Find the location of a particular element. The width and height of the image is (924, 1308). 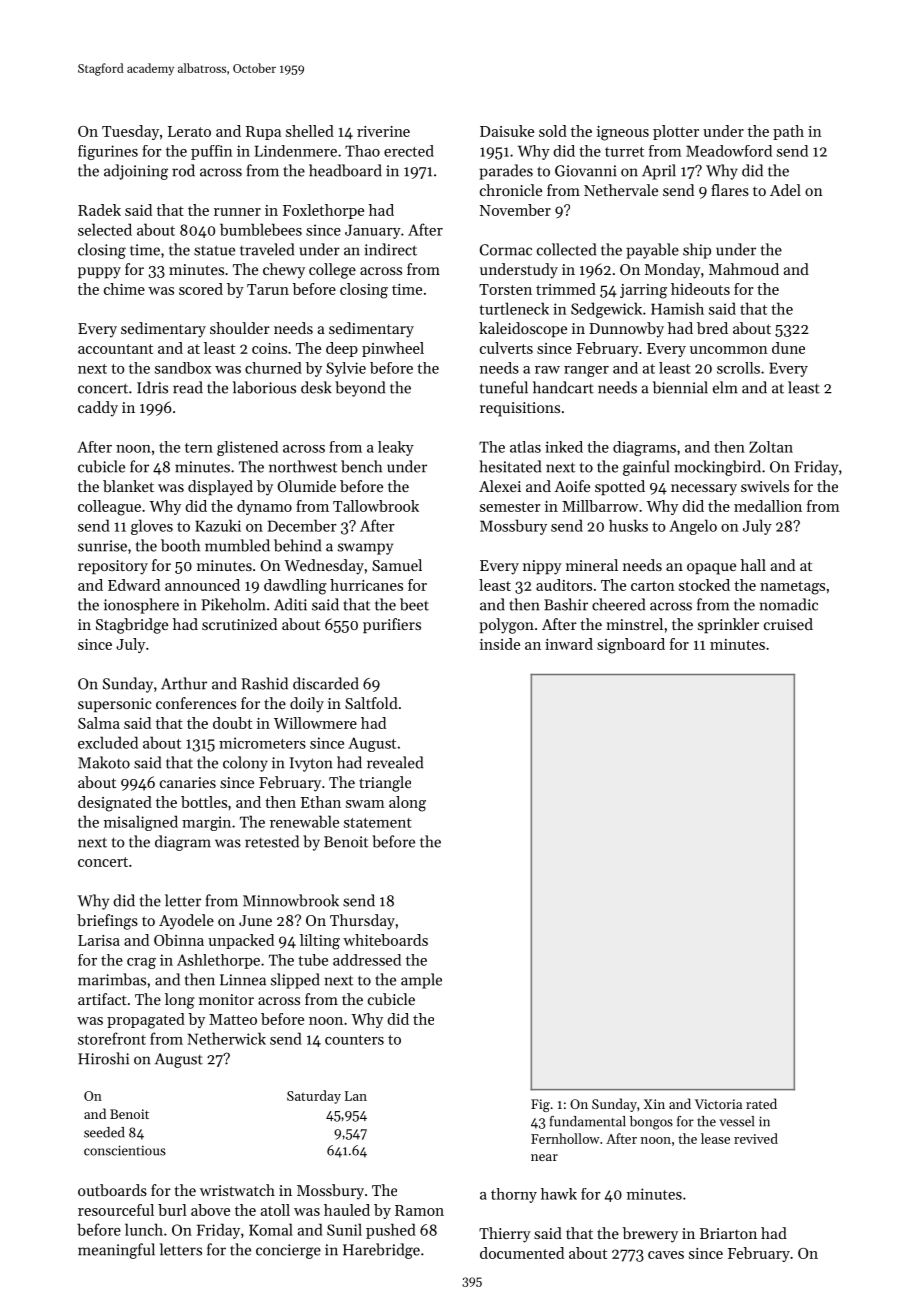

riverine is located at coordinates (383, 131).
